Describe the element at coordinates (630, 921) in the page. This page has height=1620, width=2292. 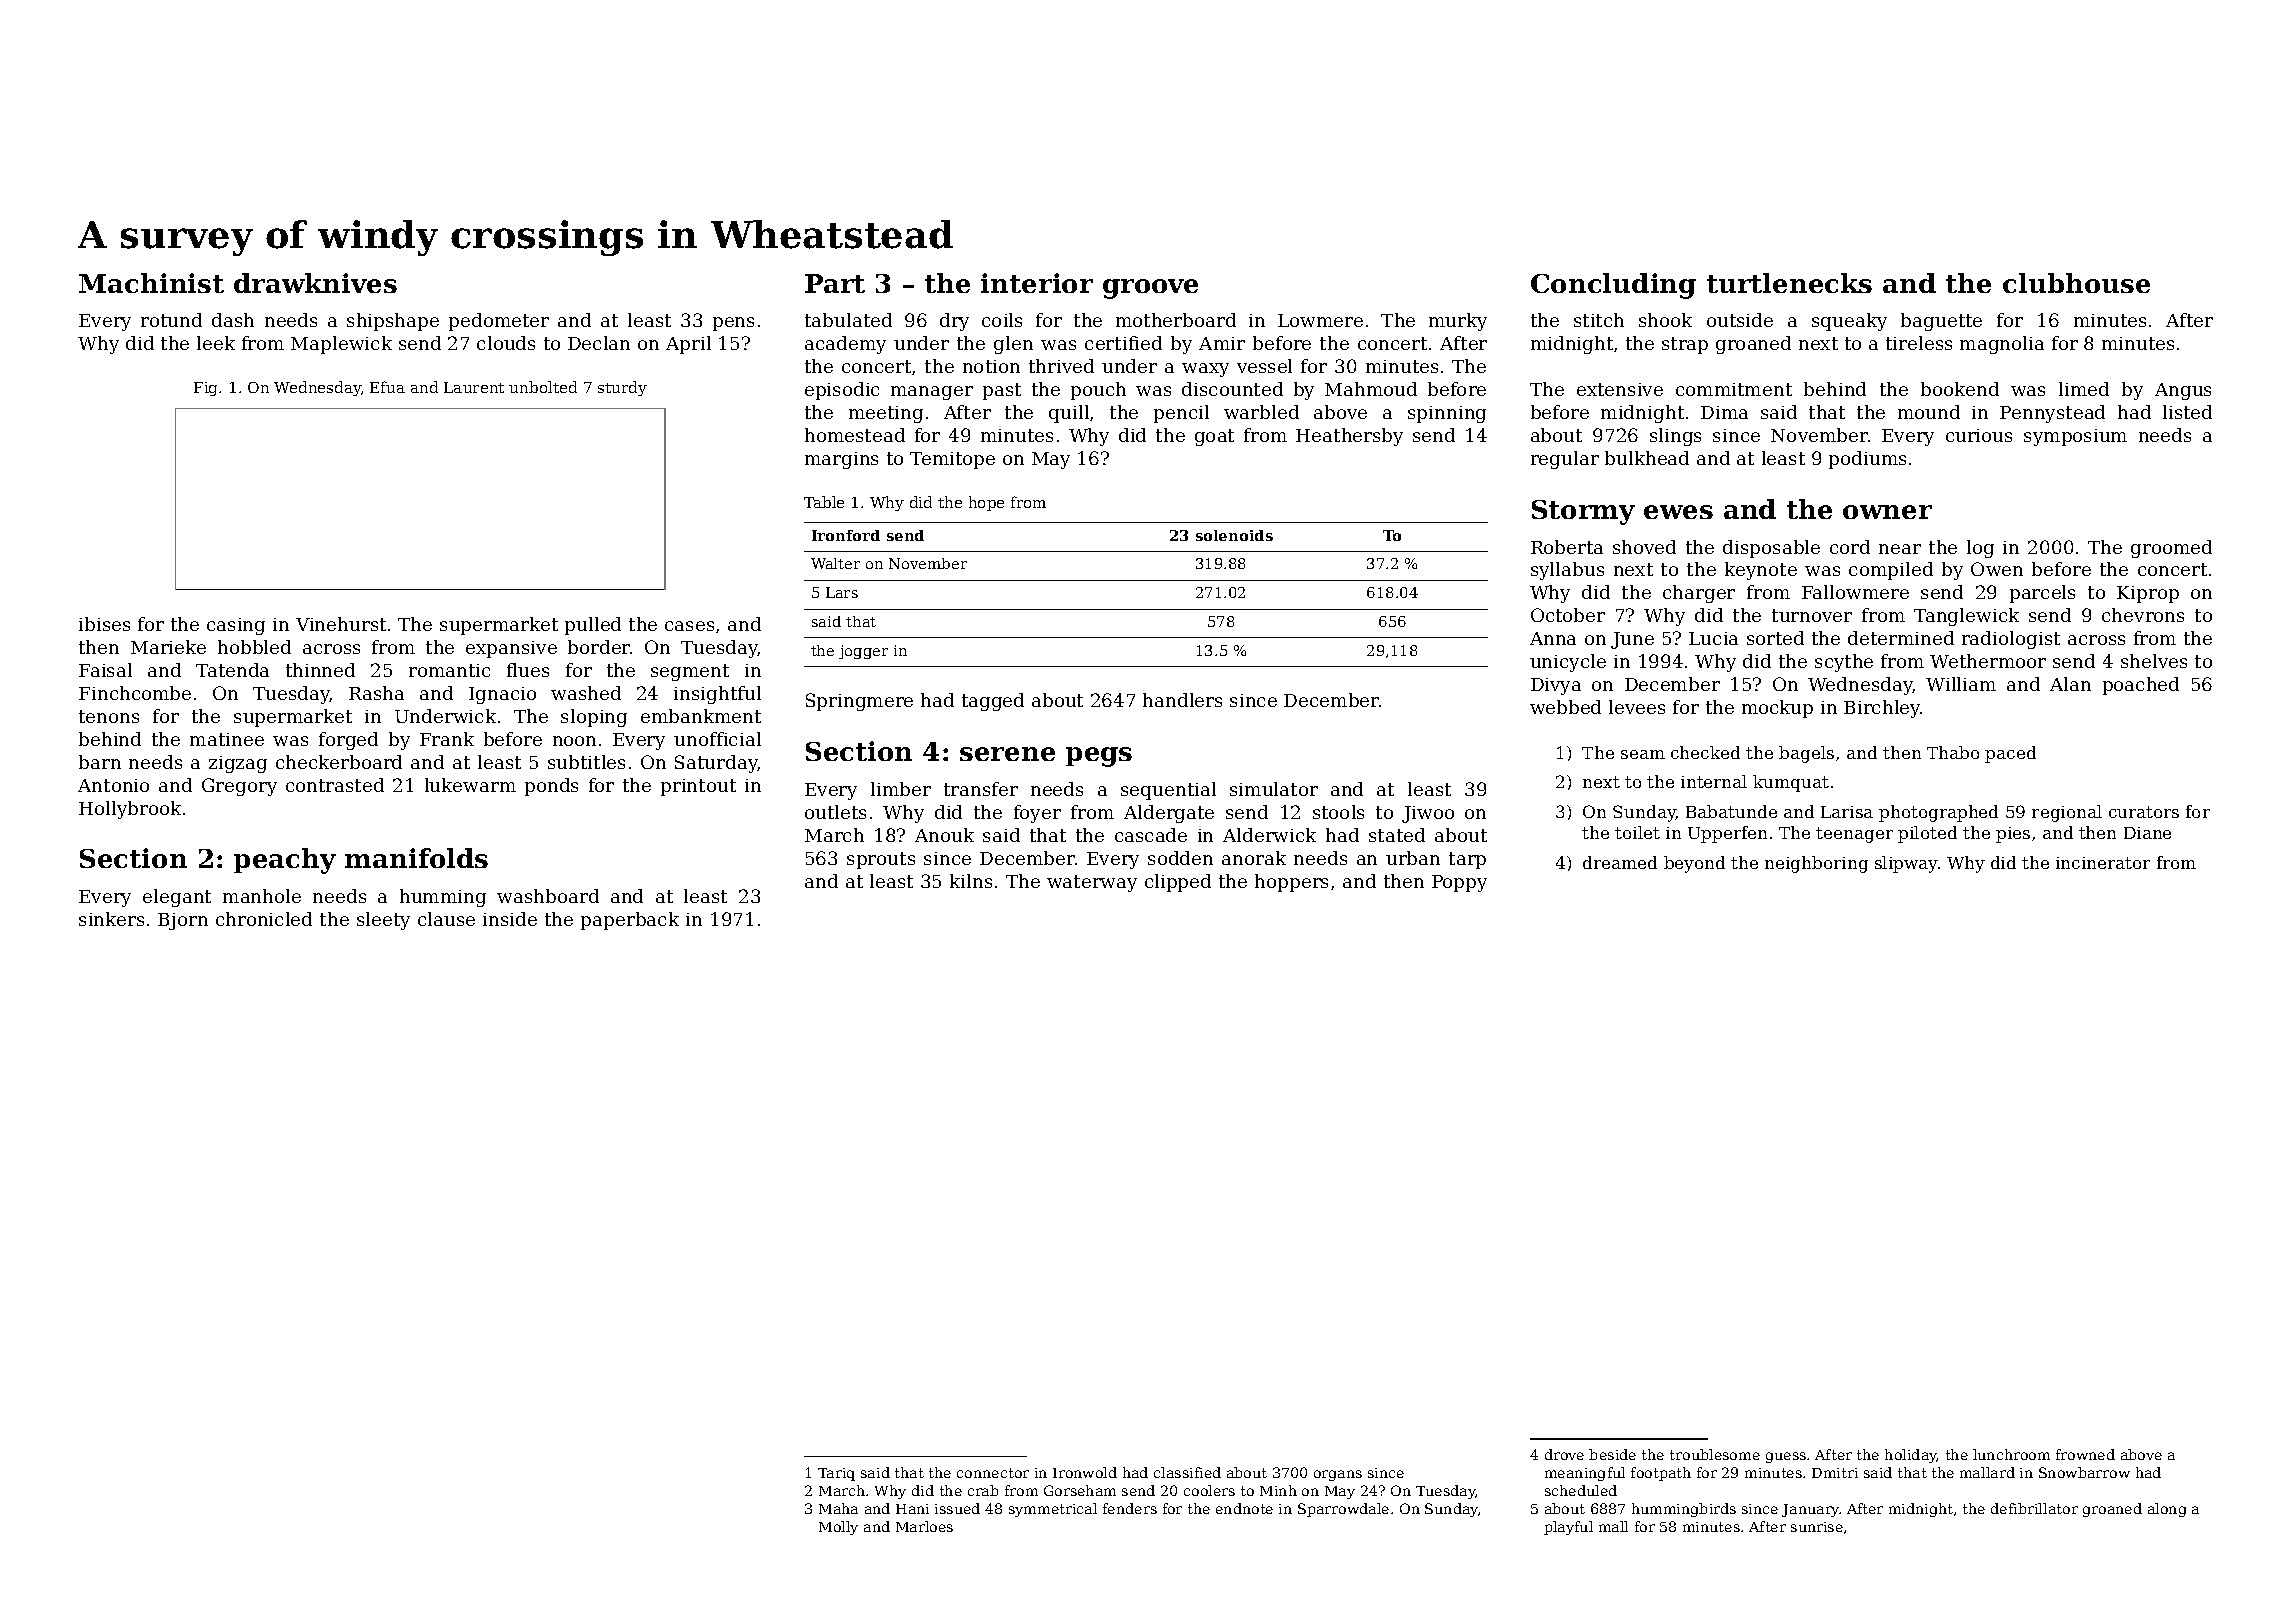
I see `paperback` at that location.
